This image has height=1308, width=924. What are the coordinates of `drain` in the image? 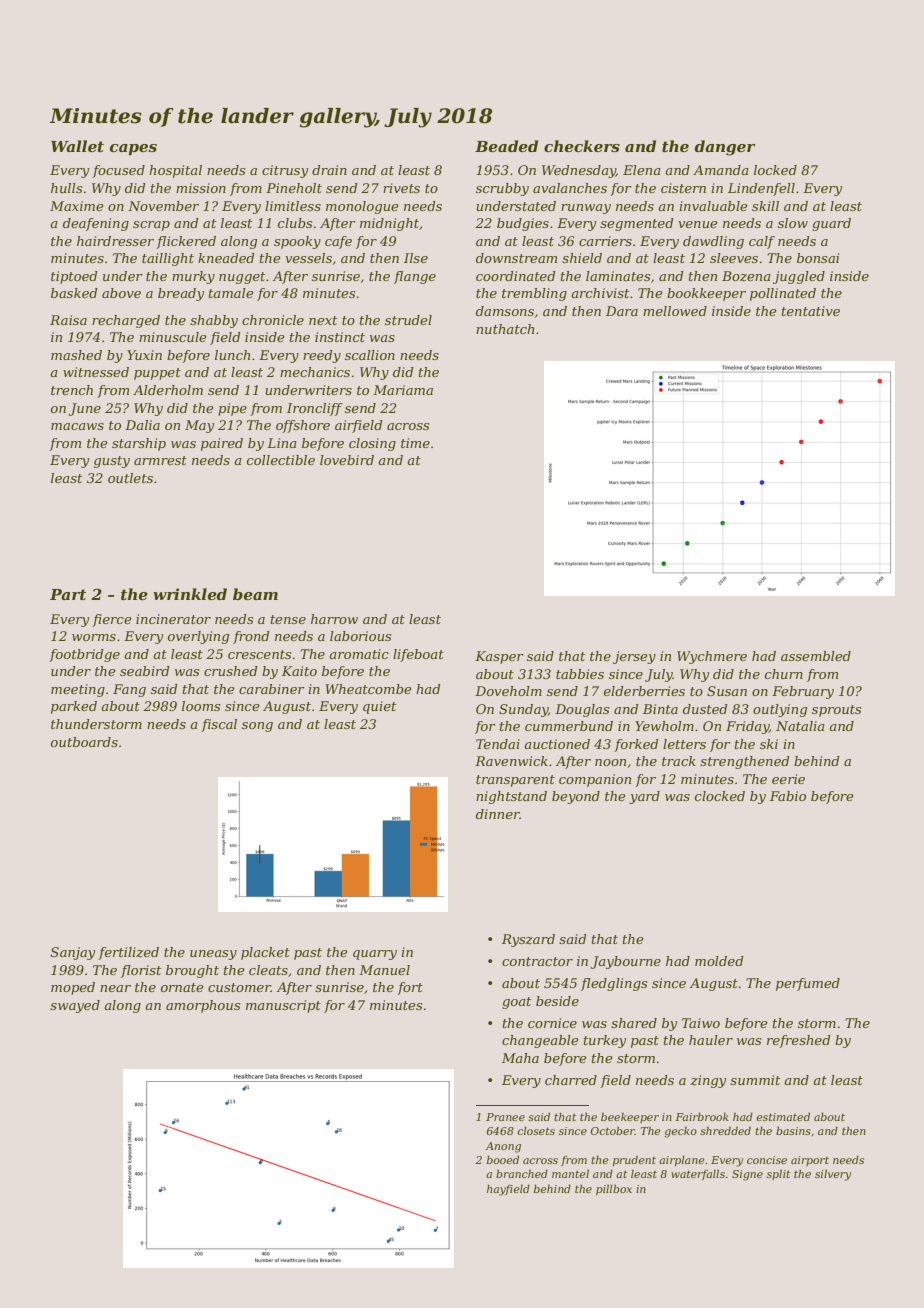 It's located at (329, 170).
